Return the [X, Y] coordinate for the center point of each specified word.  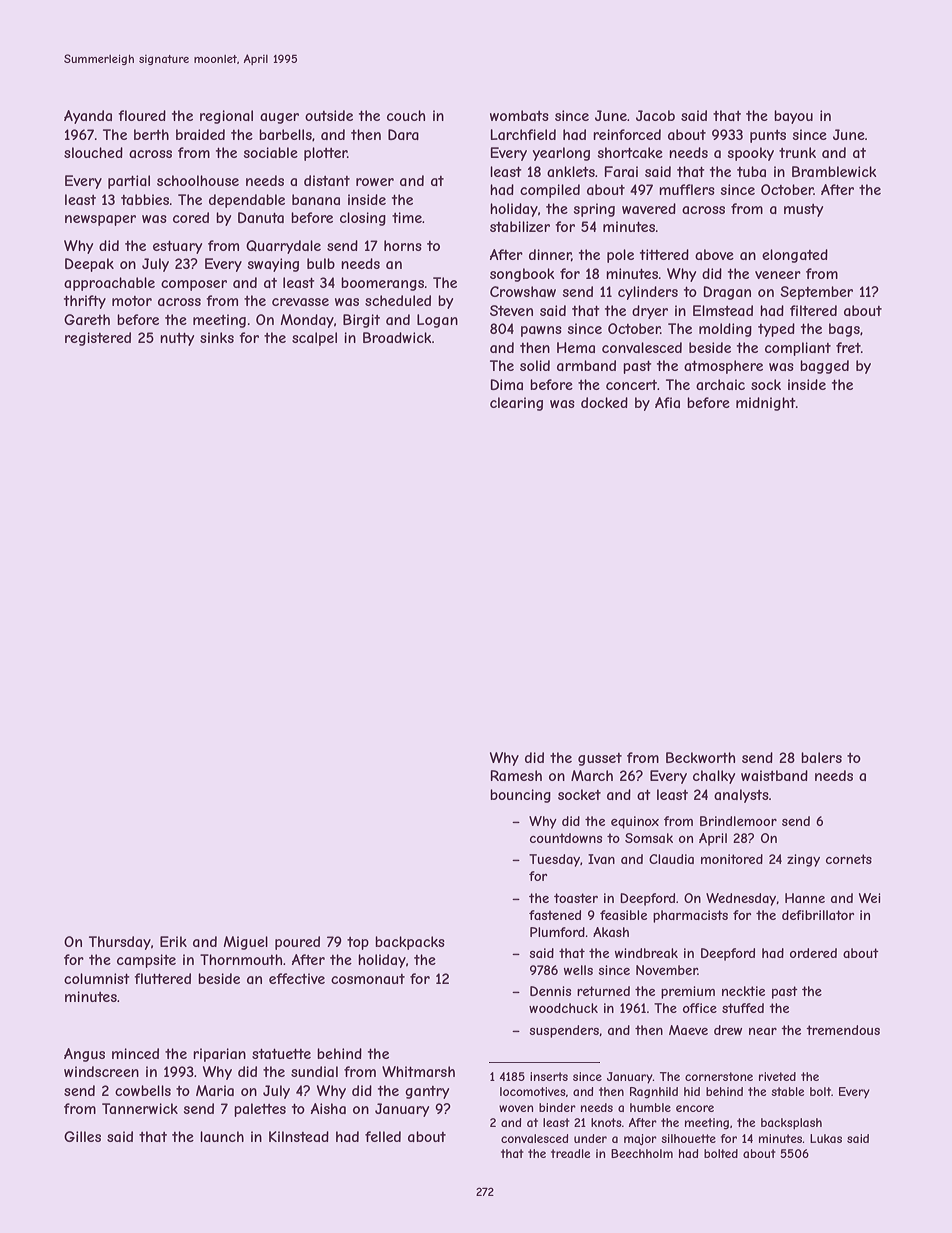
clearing [516, 404]
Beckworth [700, 757]
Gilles [82, 1136]
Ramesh [516, 775]
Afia [667, 402]
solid [535, 365]
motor [132, 301]
